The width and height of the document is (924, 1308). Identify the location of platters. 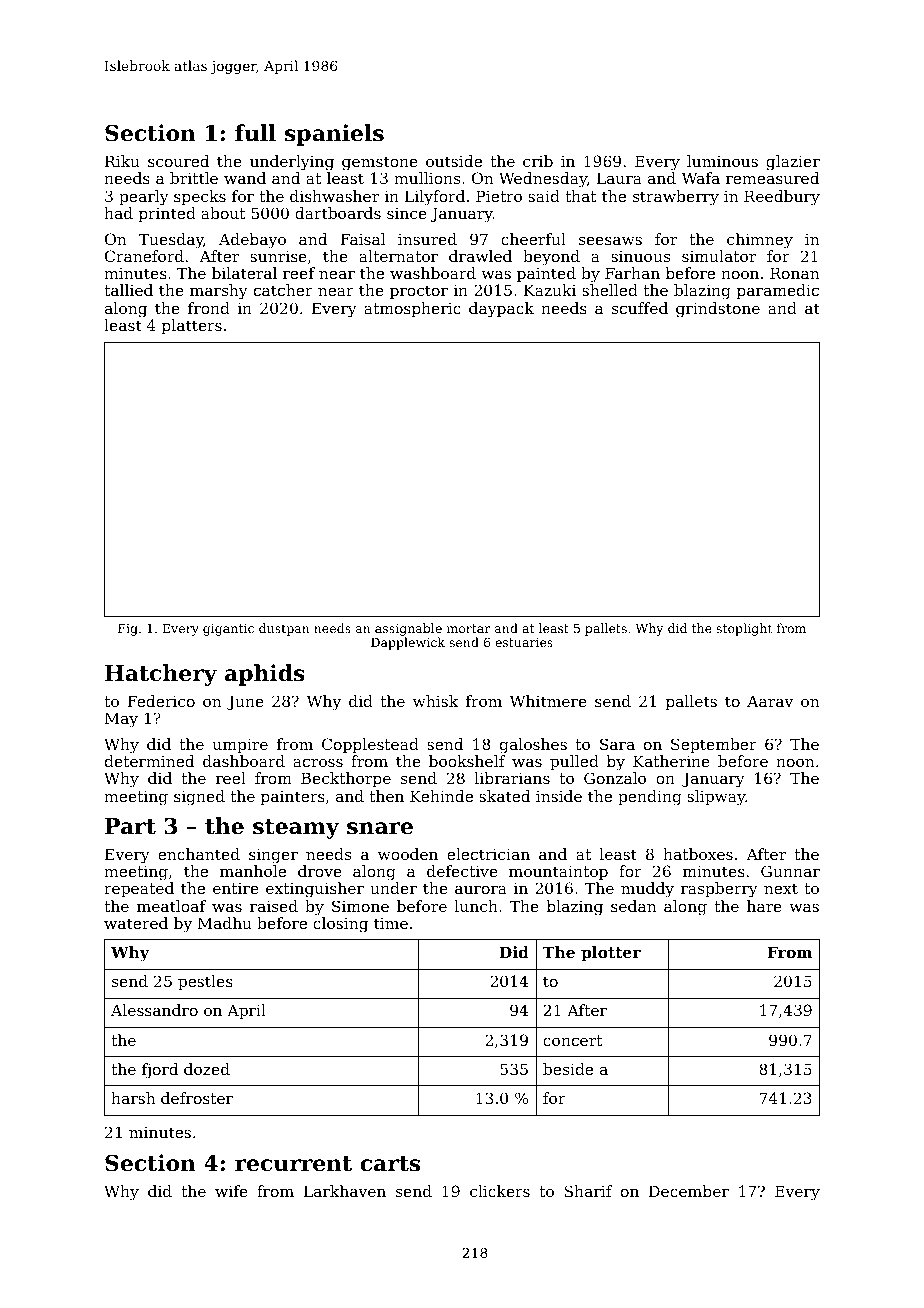
(192, 326).
